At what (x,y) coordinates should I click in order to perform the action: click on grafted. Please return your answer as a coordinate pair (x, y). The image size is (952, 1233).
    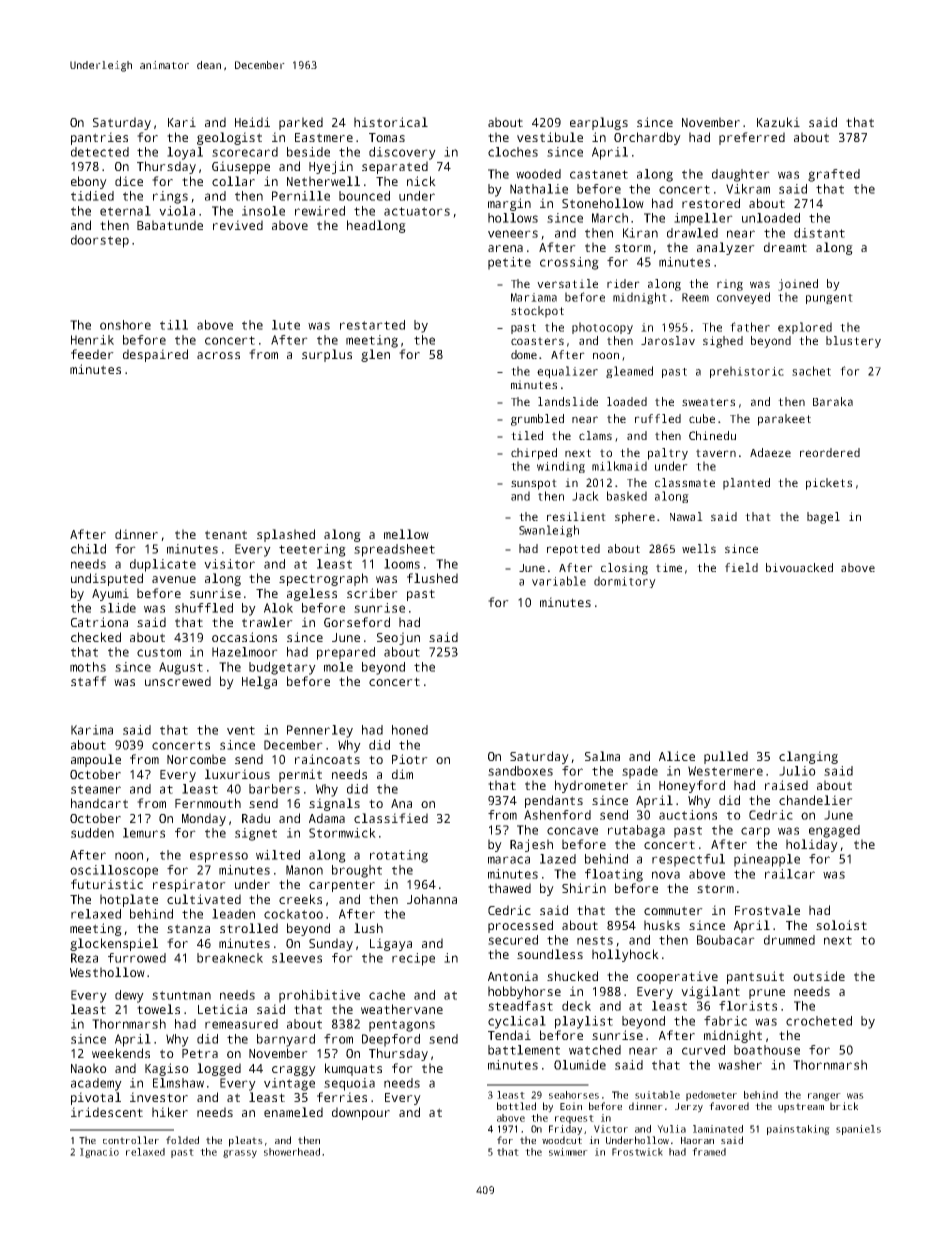
    Looking at the image, I should click on (834, 175).
